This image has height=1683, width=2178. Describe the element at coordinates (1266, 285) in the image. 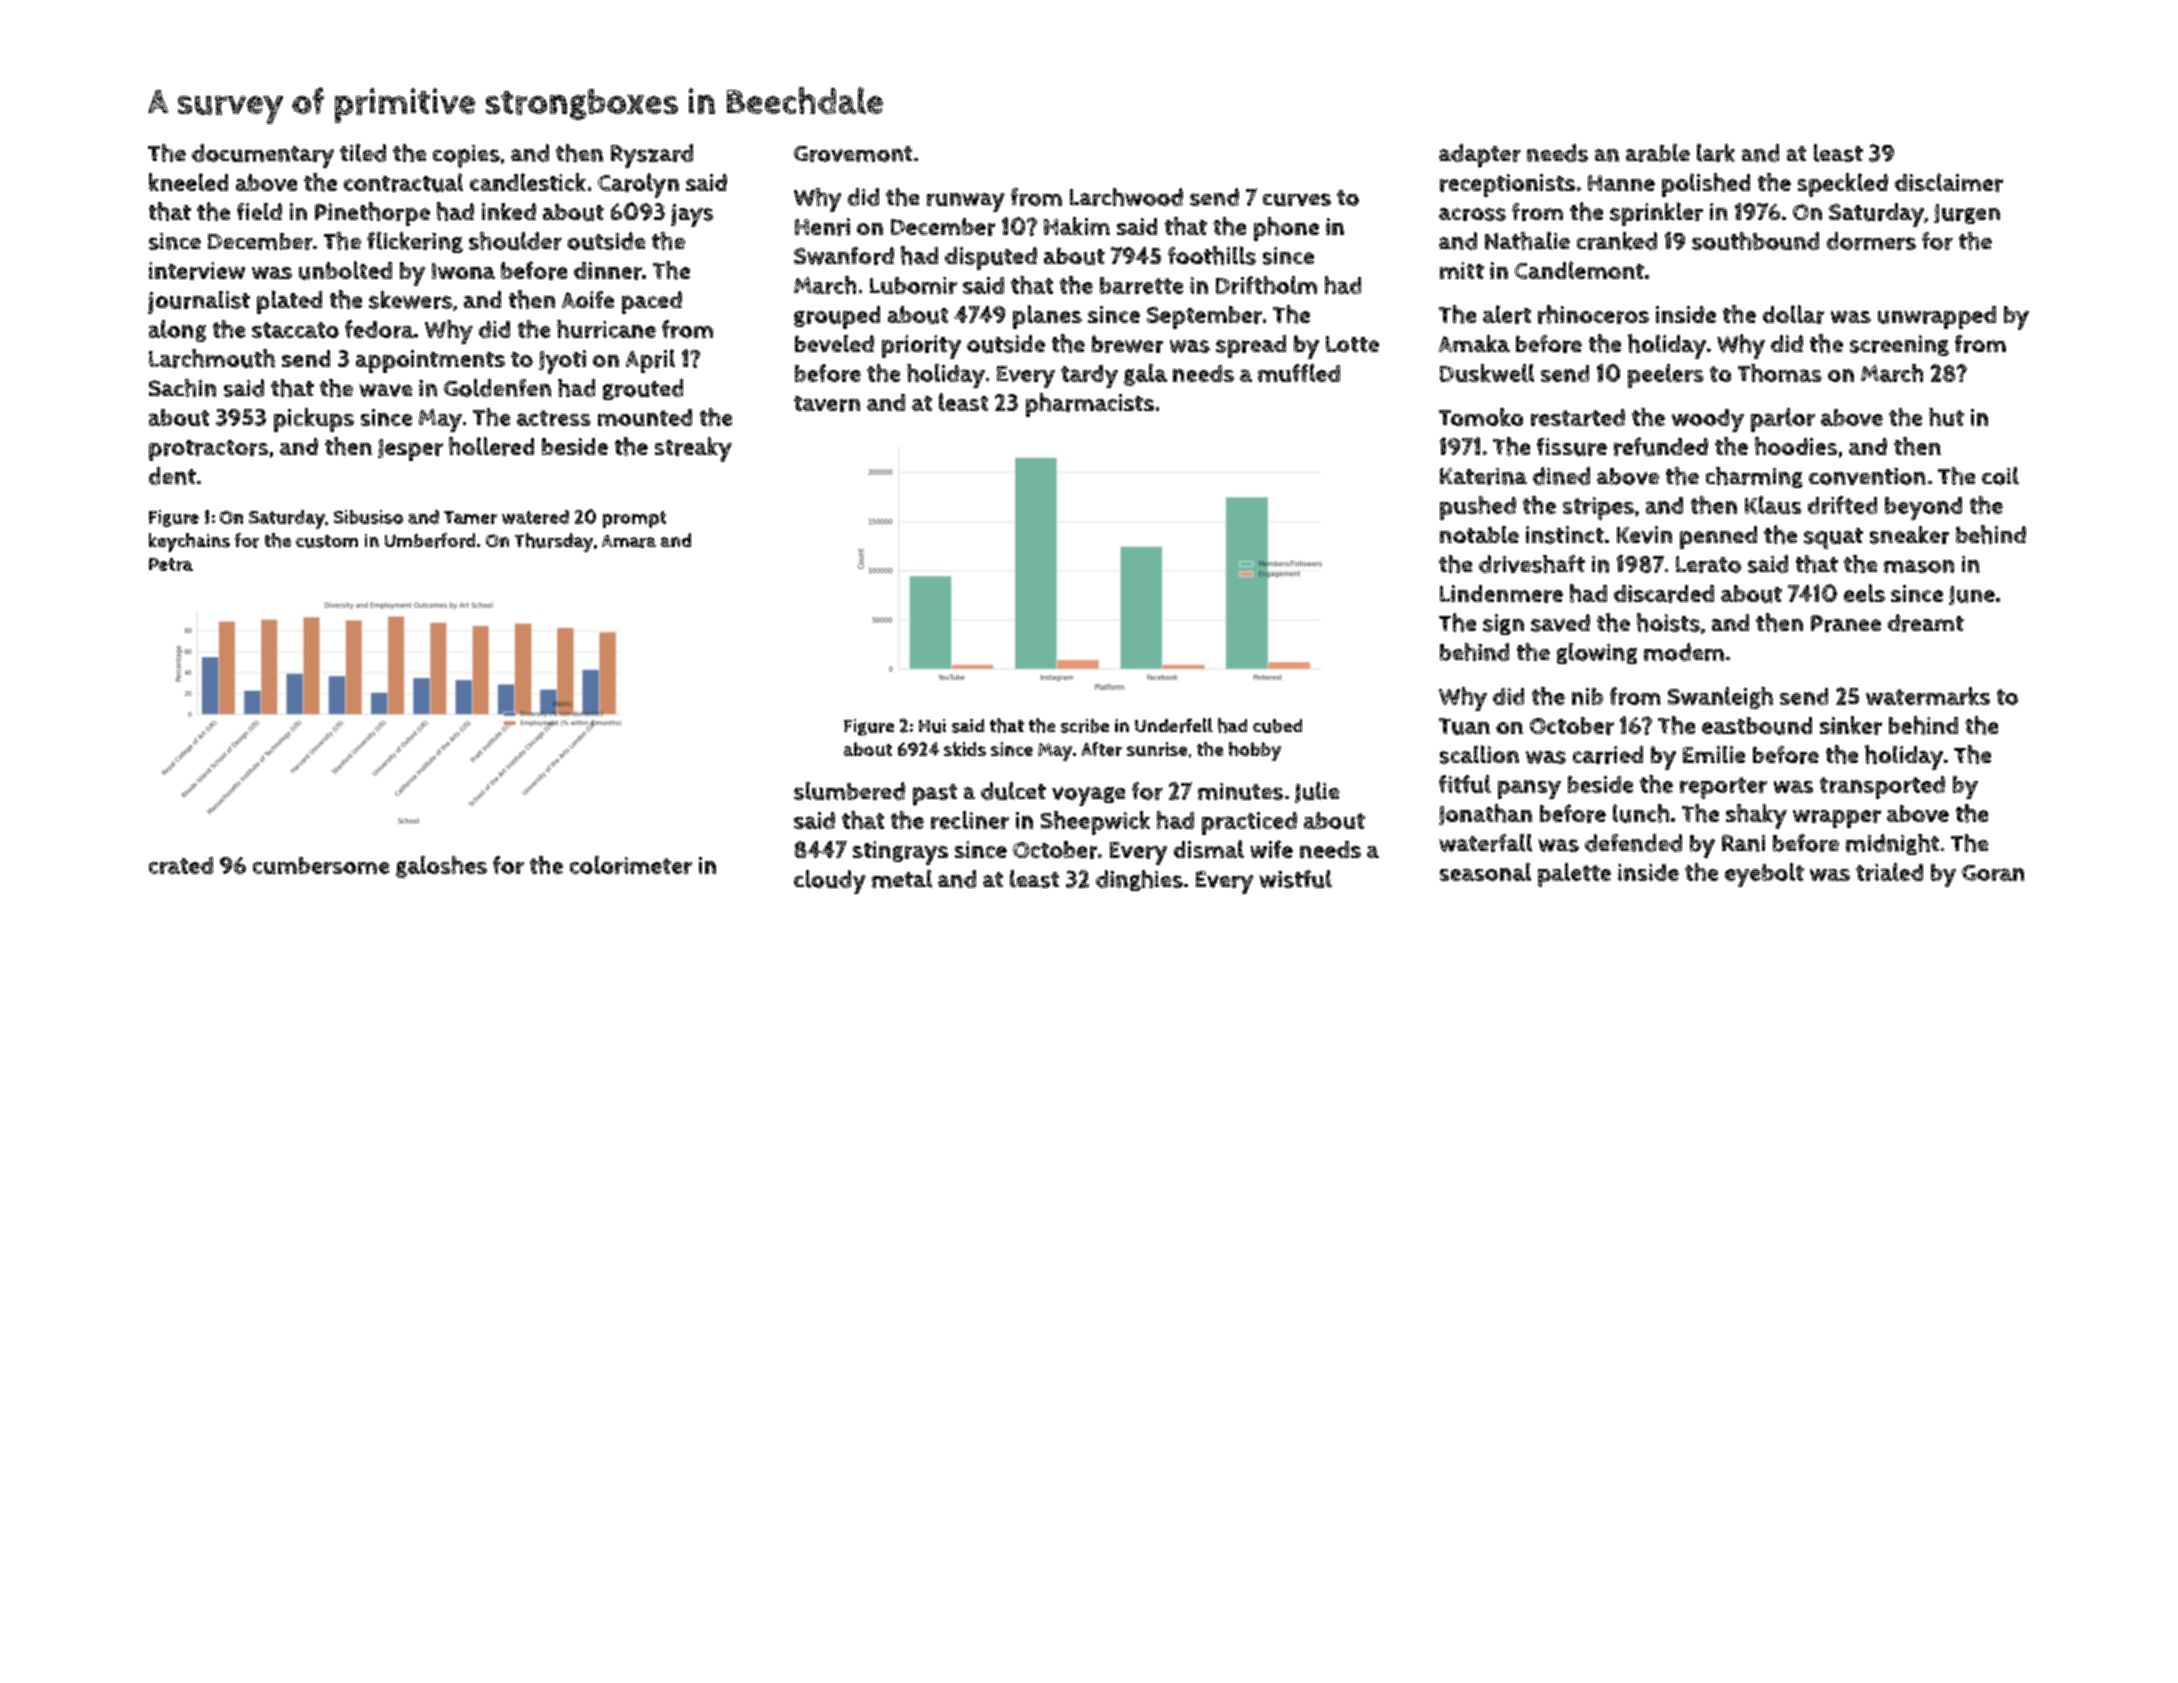

I see `Driftholm` at that location.
